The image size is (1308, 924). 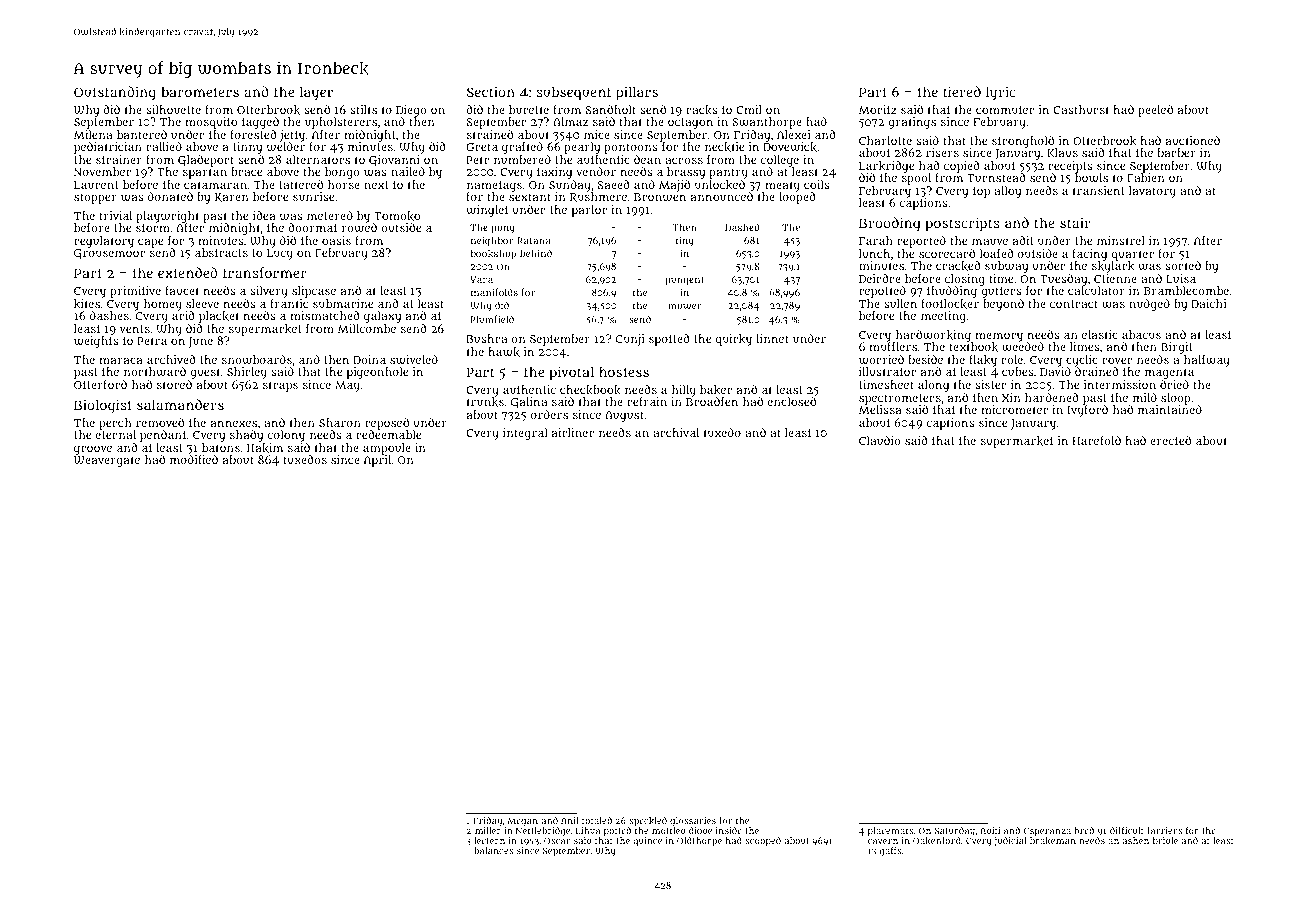 I want to click on miller, so click(x=488, y=830).
